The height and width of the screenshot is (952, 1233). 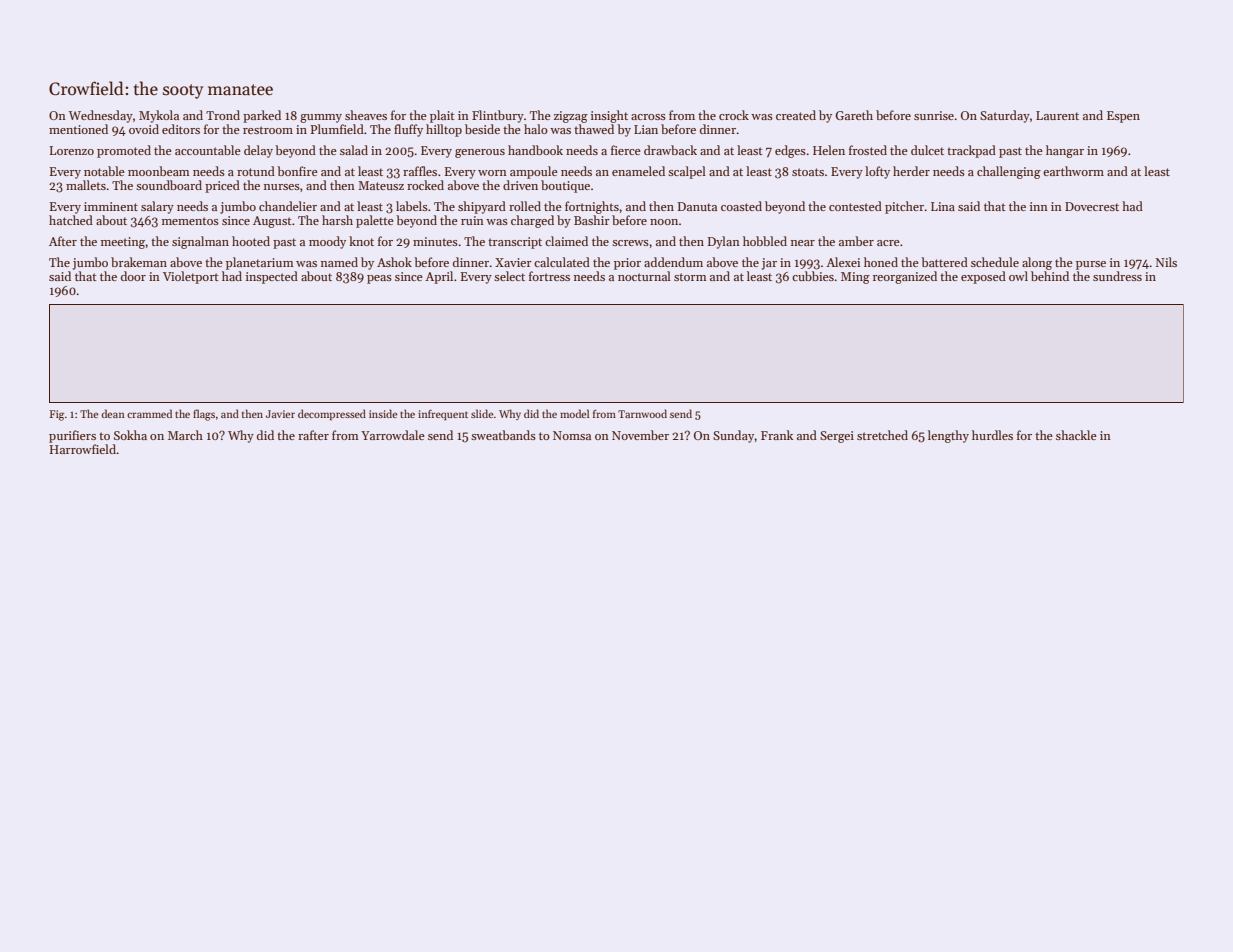 What do you see at coordinates (82, 449) in the screenshot?
I see `Harrowfield` at bounding box center [82, 449].
